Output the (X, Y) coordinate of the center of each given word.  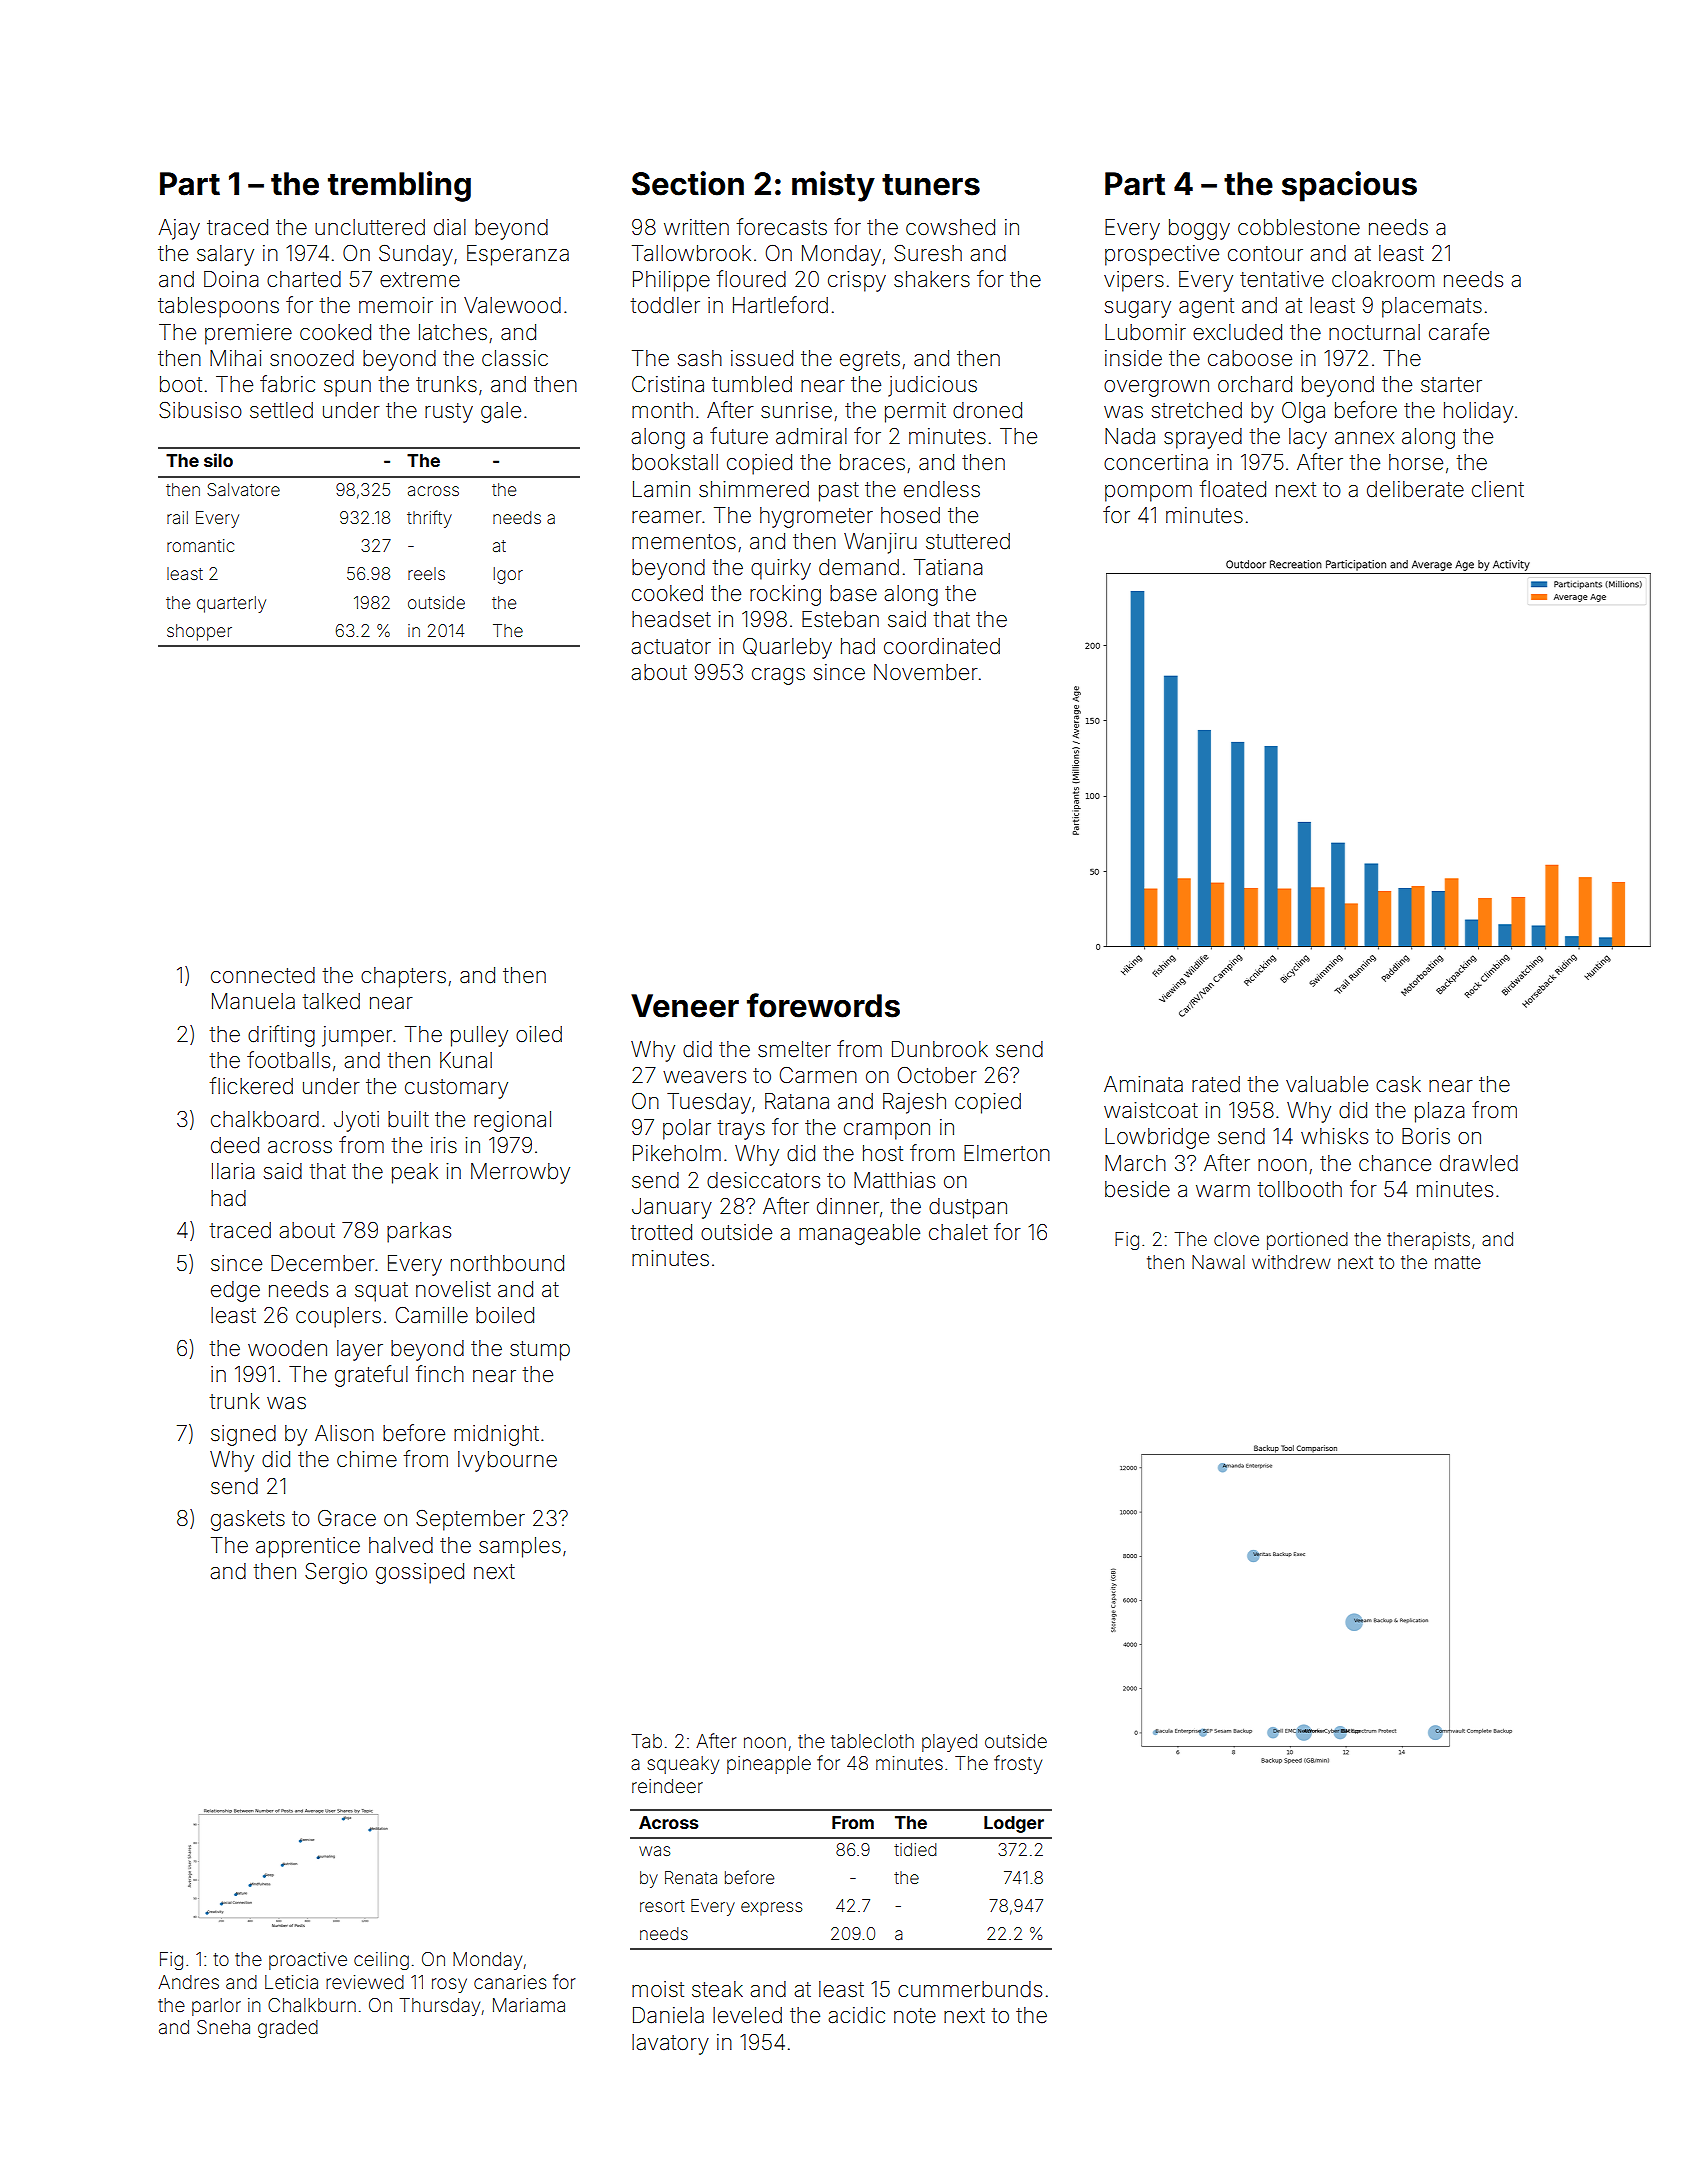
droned (987, 410)
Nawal (1218, 1262)
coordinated (942, 646)
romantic (200, 545)
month (662, 410)
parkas (419, 1232)
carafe (1459, 332)
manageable (859, 1234)
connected (263, 975)
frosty (1018, 1764)
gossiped (420, 1573)
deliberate (1415, 489)
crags (778, 676)
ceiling (381, 1961)
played (949, 1743)
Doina (231, 279)
